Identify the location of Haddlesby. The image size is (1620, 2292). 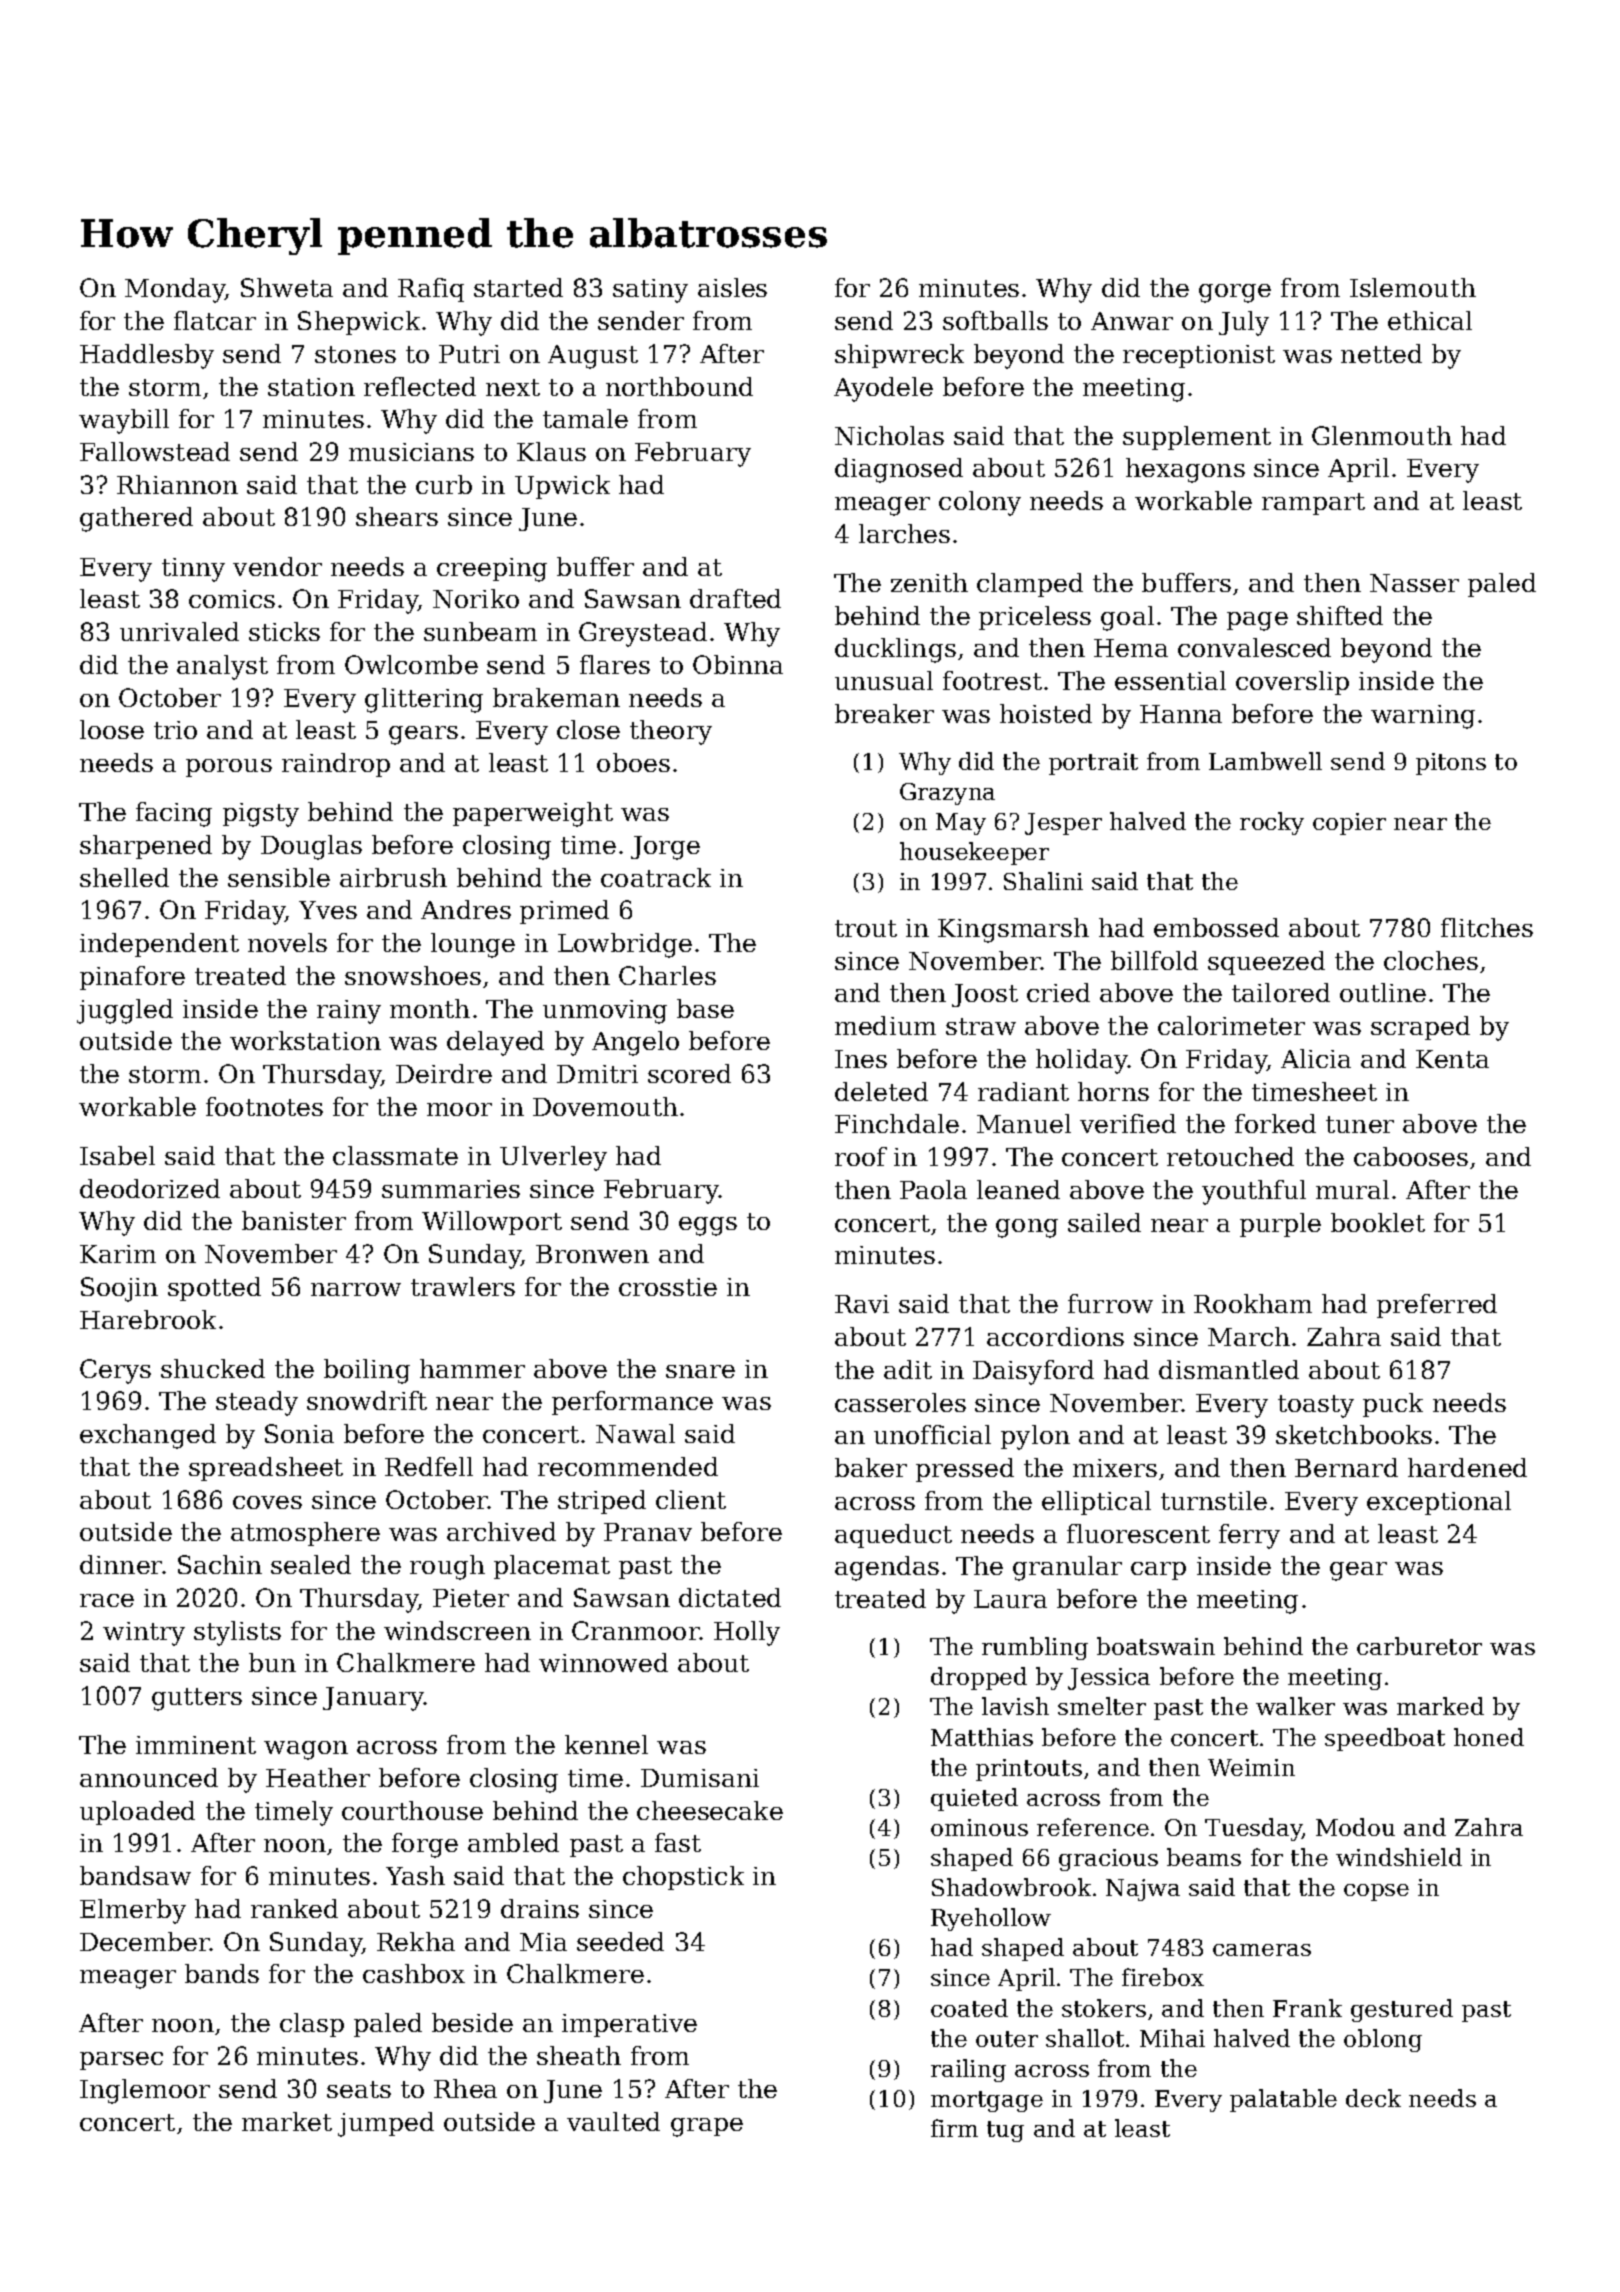
(147, 356).
